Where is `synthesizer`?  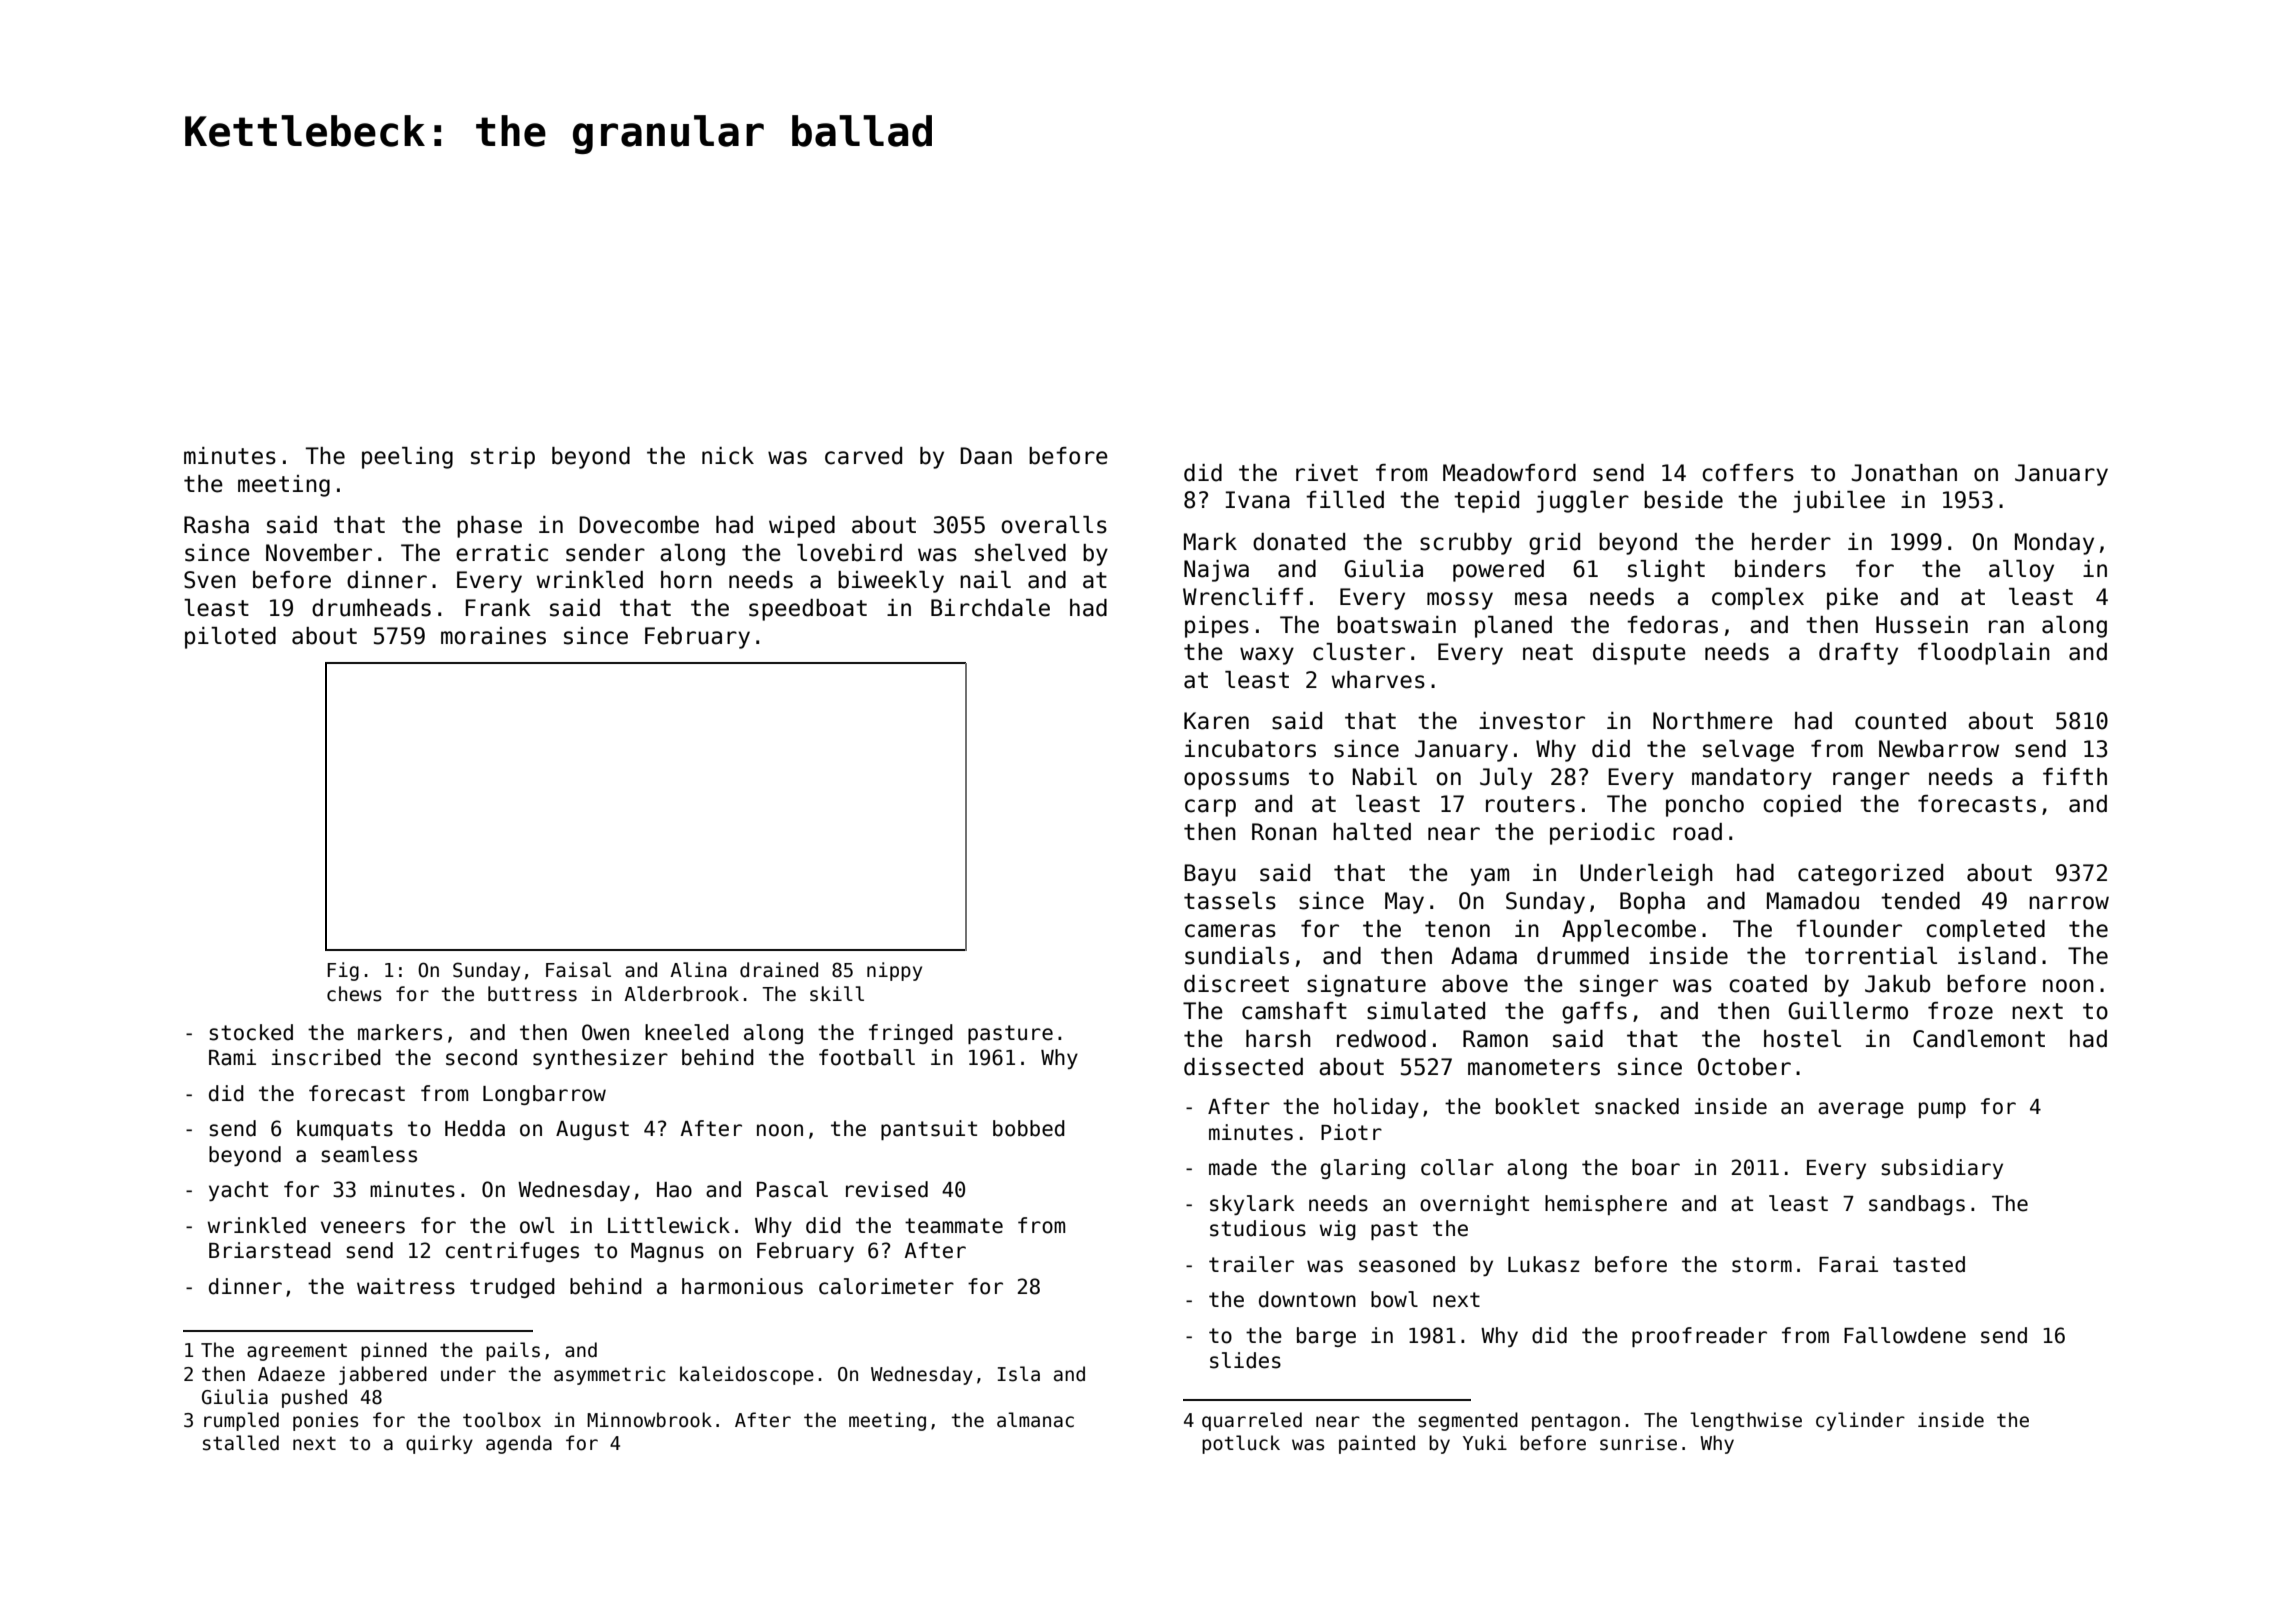 synthesizer is located at coordinates (600, 1059).
